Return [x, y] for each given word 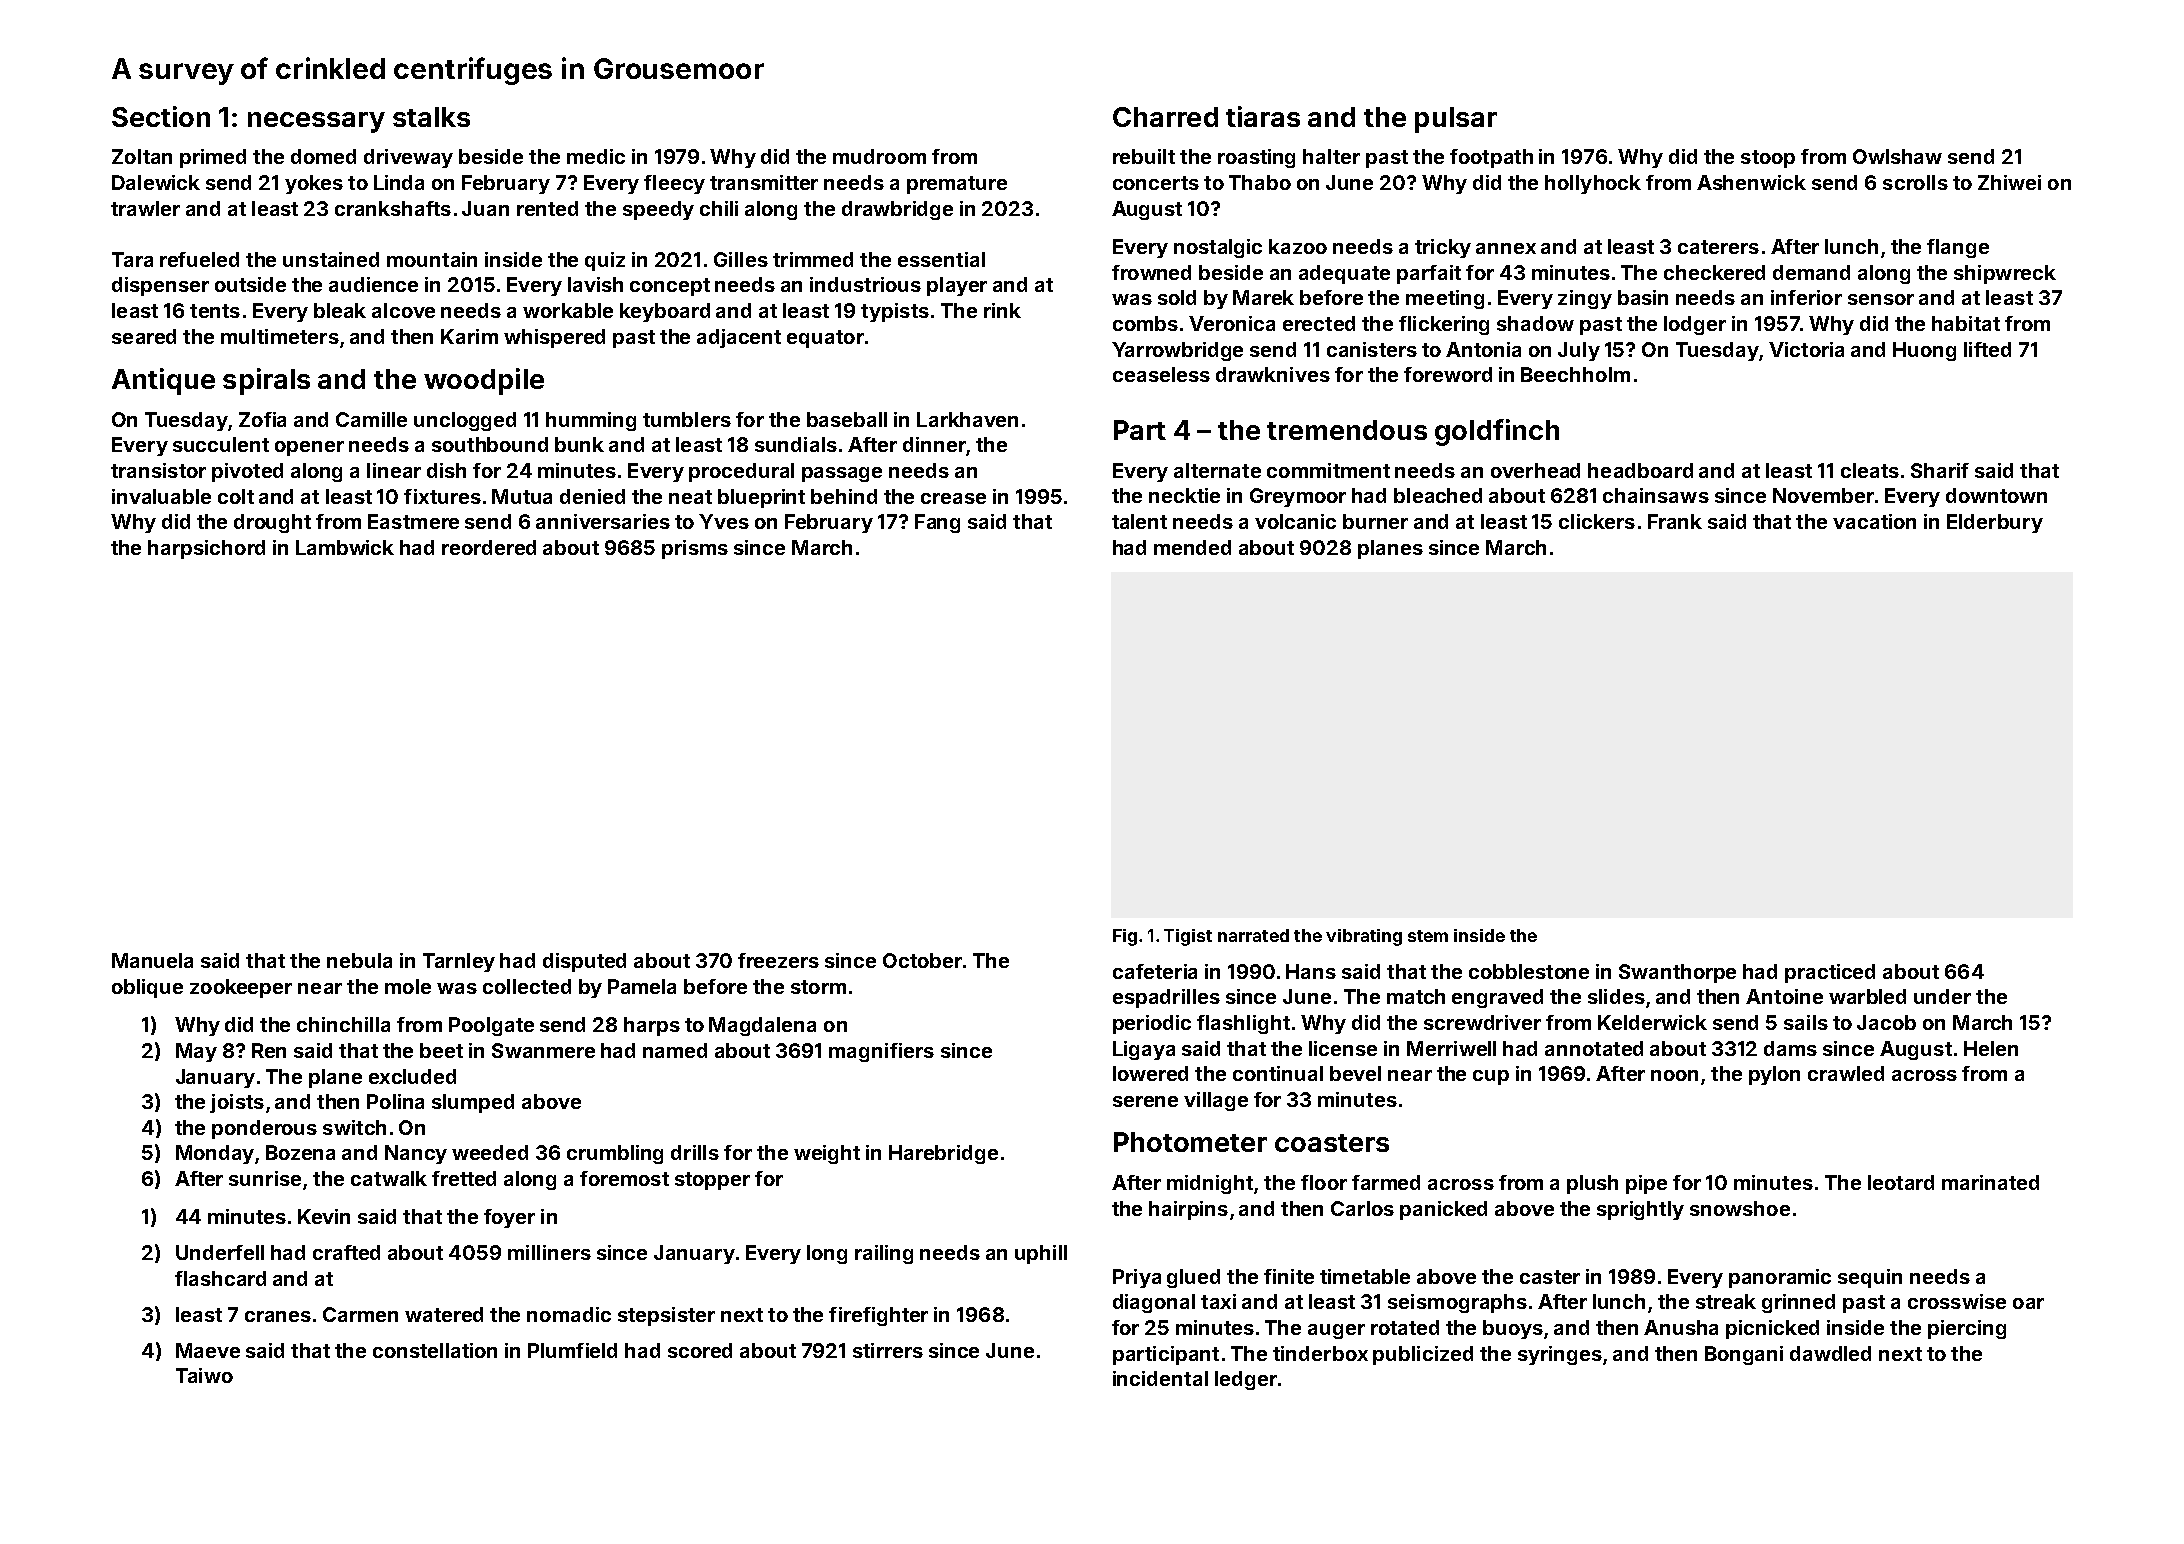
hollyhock [1593, 184]
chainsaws [1656, 495]
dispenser [160, 286]
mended [1192, 547]
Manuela [152, 960]
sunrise [265, 1178]
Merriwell [1451, 1048]
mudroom [879, 156]
